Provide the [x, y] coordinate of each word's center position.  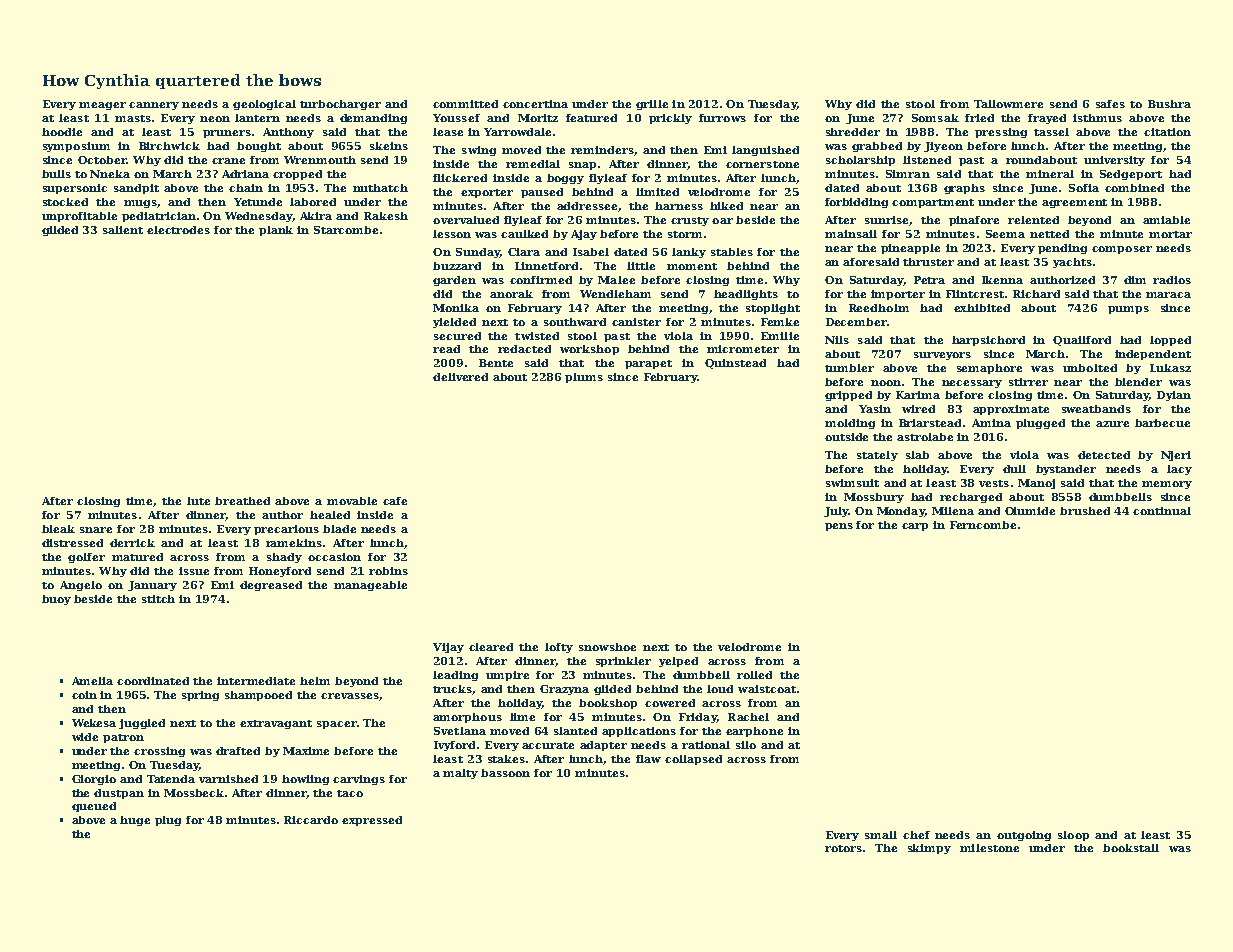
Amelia [92, 681]
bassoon [505, 773]
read [446, 349]
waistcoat [767, 689]
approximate [1011, 410]
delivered [460, 377]
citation [1167, 132]
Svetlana [460, 731]
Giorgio [94, 780]
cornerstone [762, 164]
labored [313, 202]
